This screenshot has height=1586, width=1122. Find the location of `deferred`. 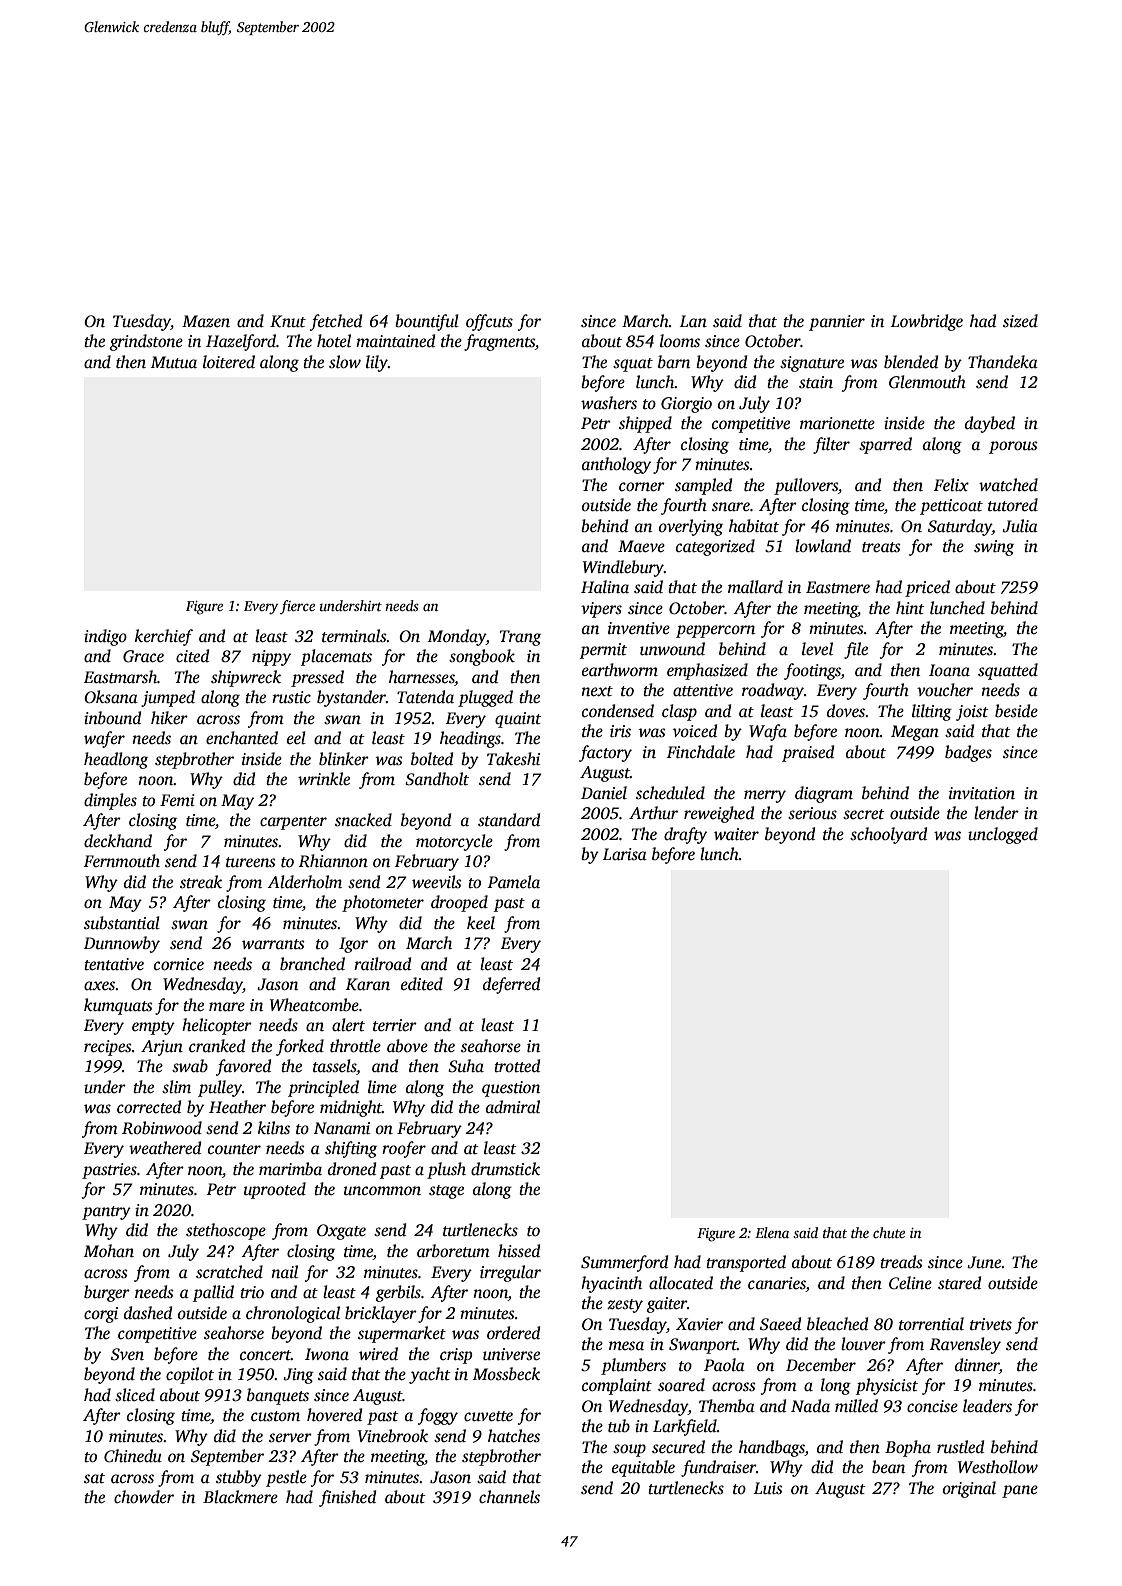

deferred is located at coordinates (511, 985).
